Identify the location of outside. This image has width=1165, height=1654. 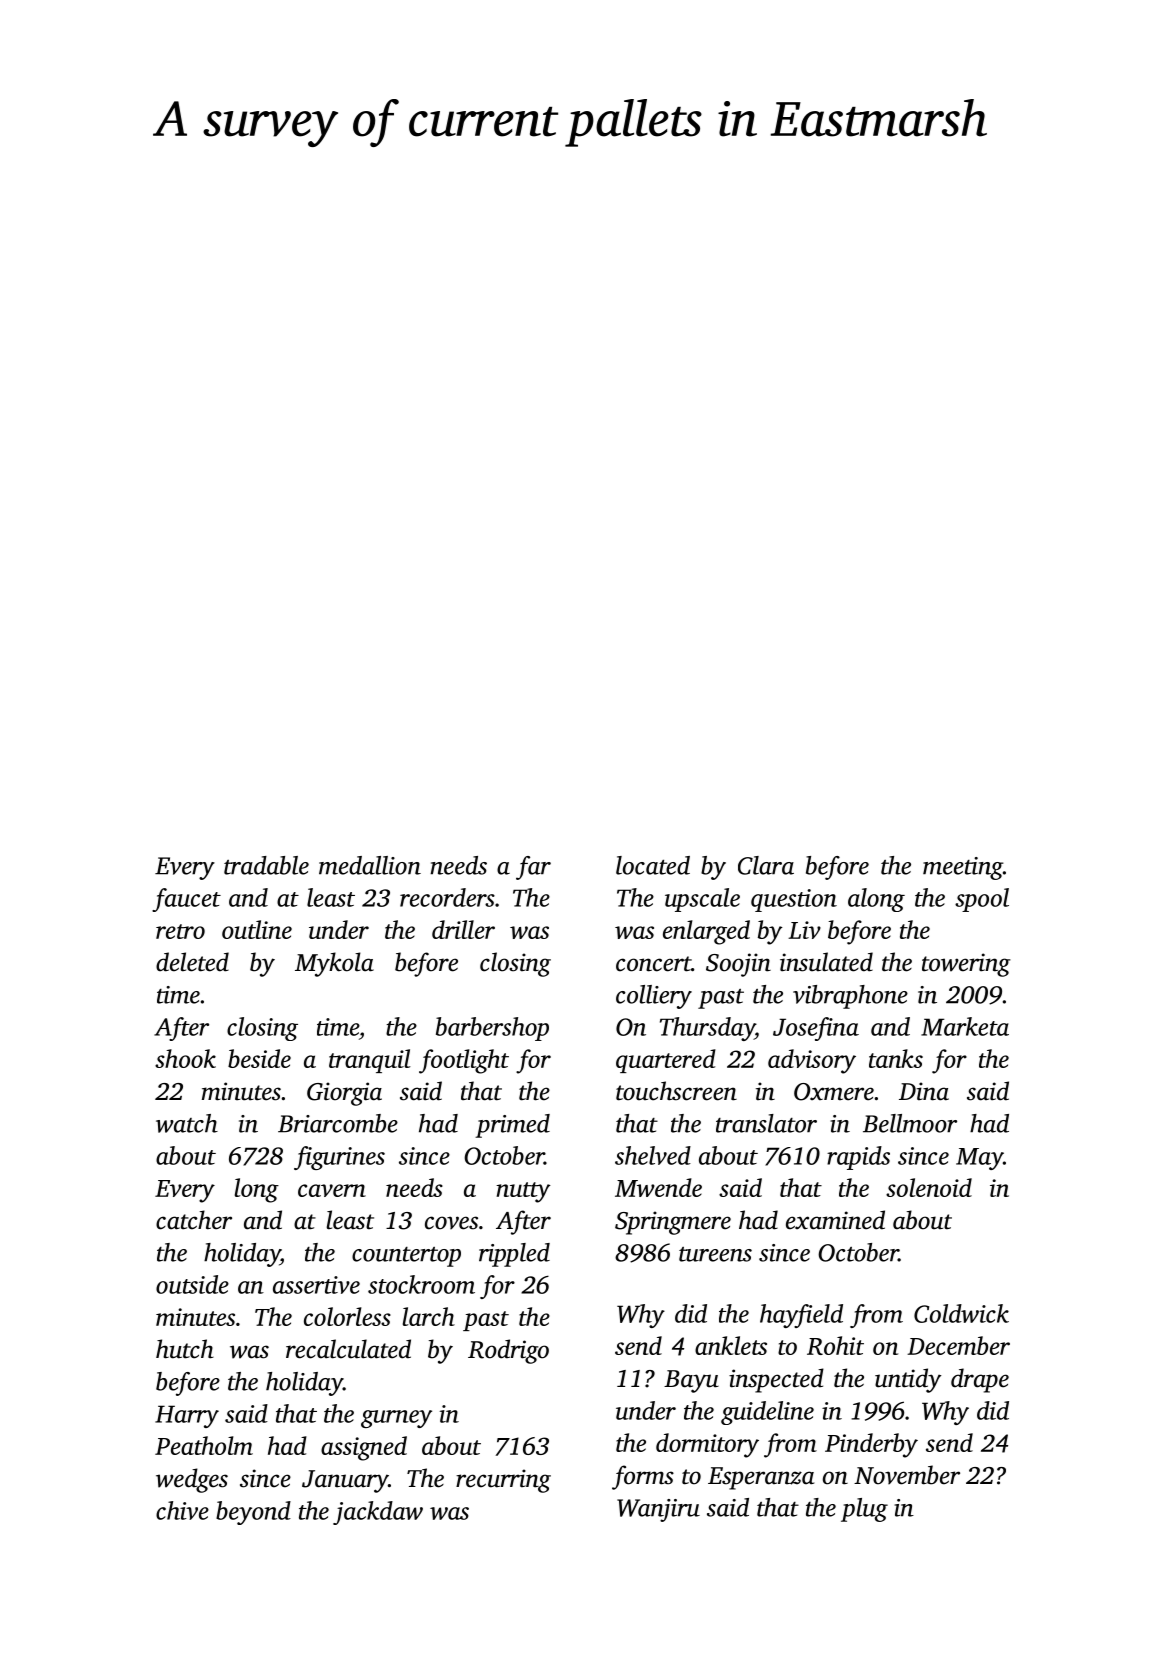
(192, 1284).
